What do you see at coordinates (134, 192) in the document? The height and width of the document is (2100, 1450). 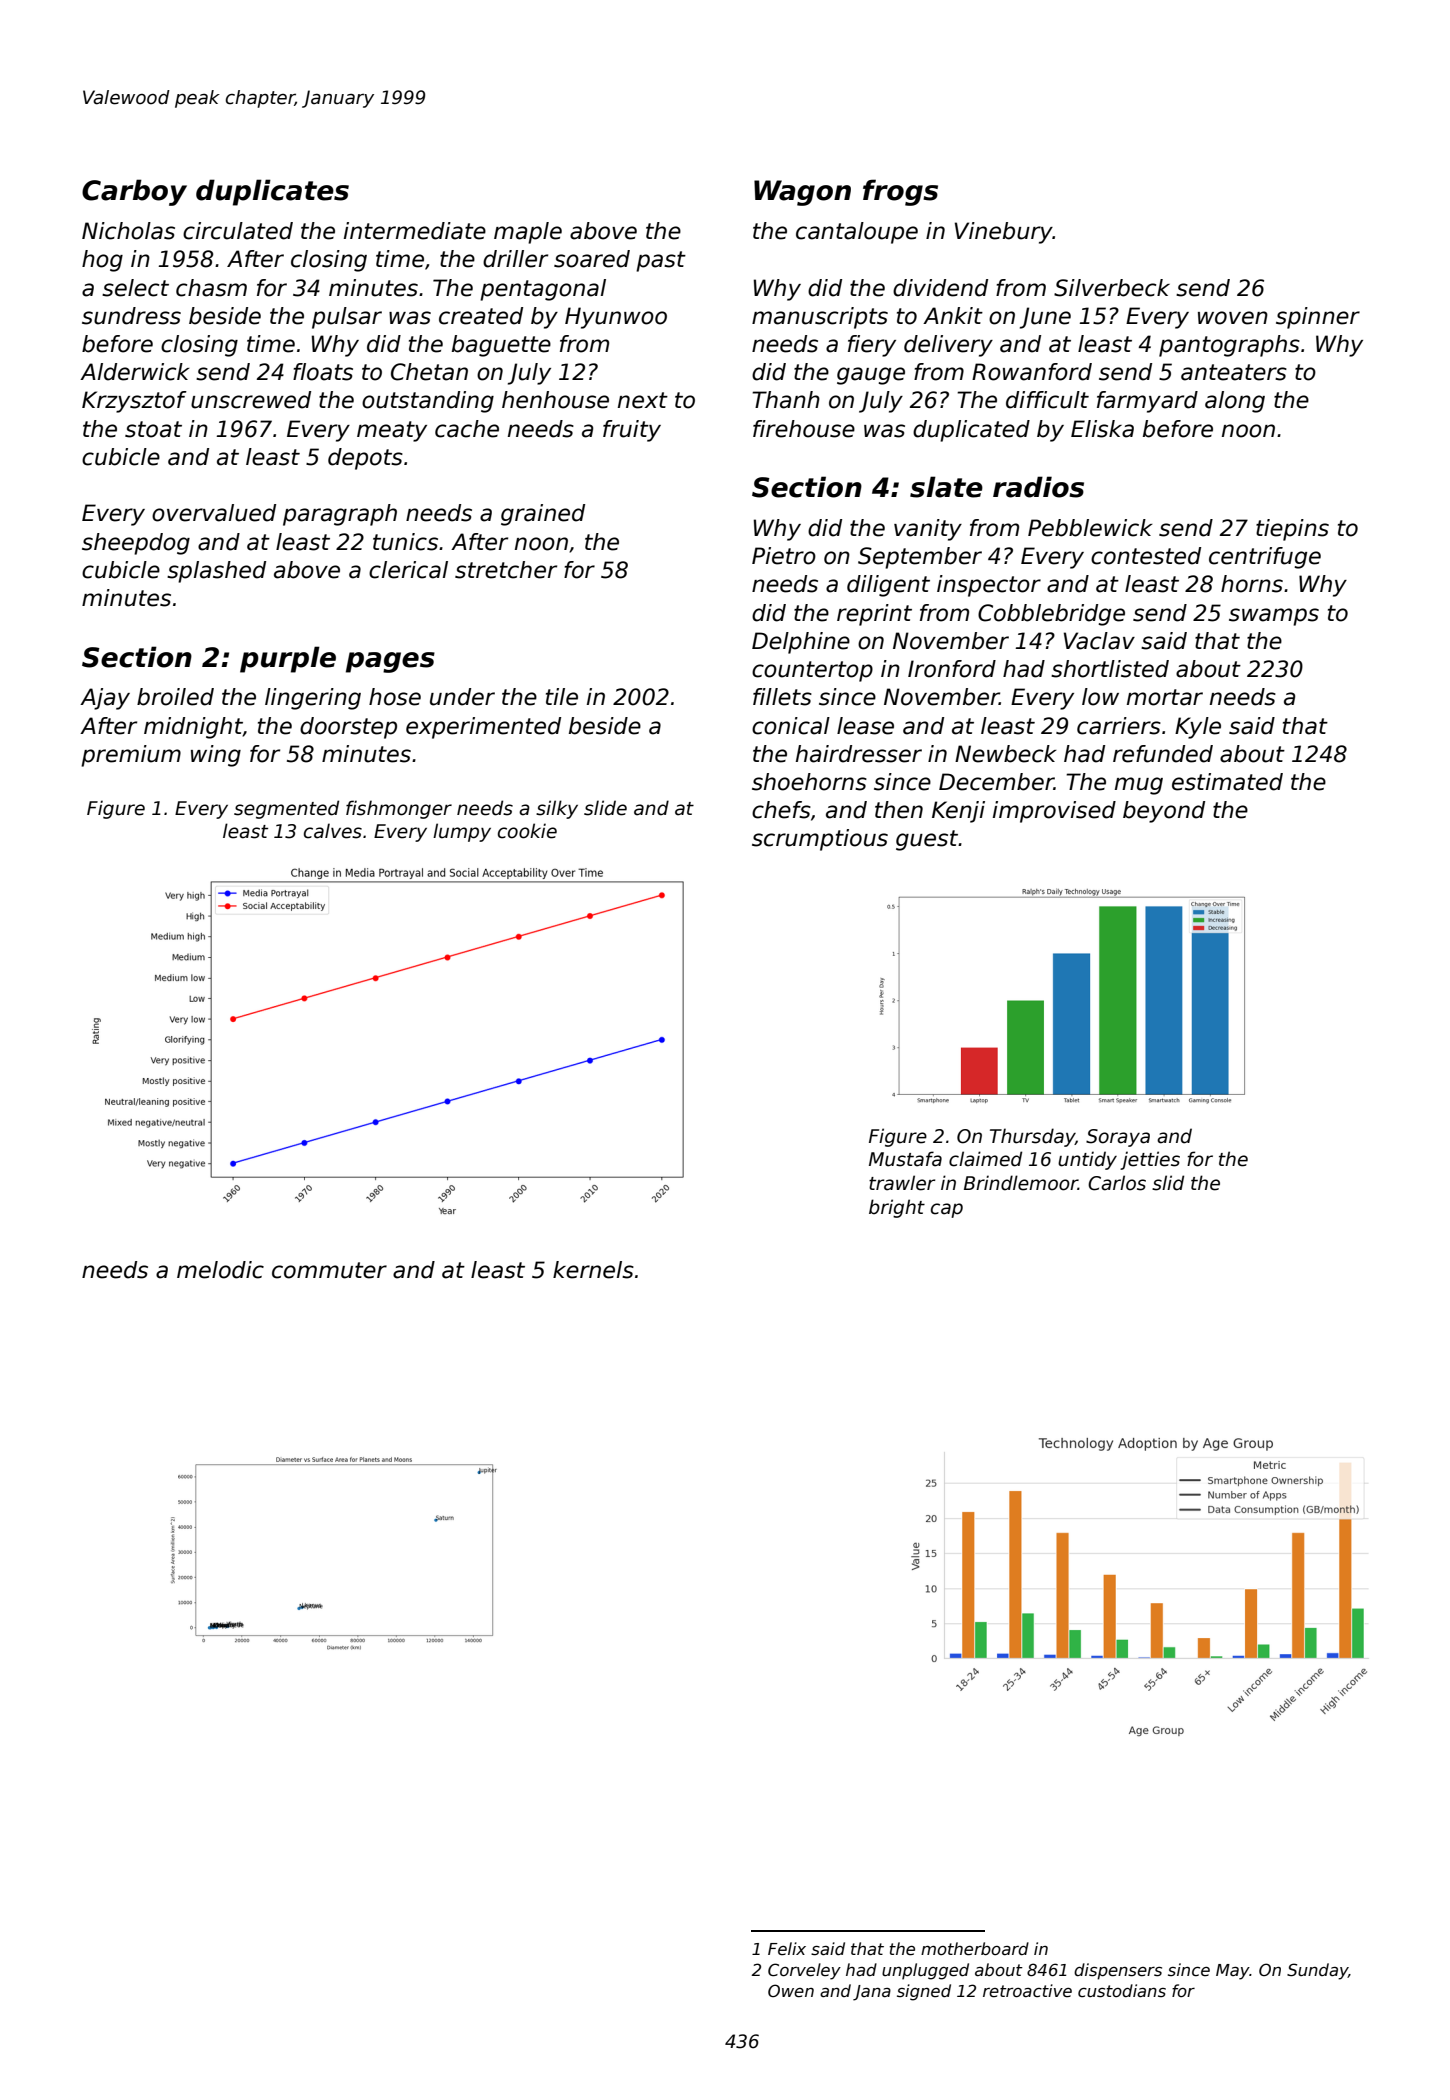 I see `Carboy` at bounding box center [134, 192].
